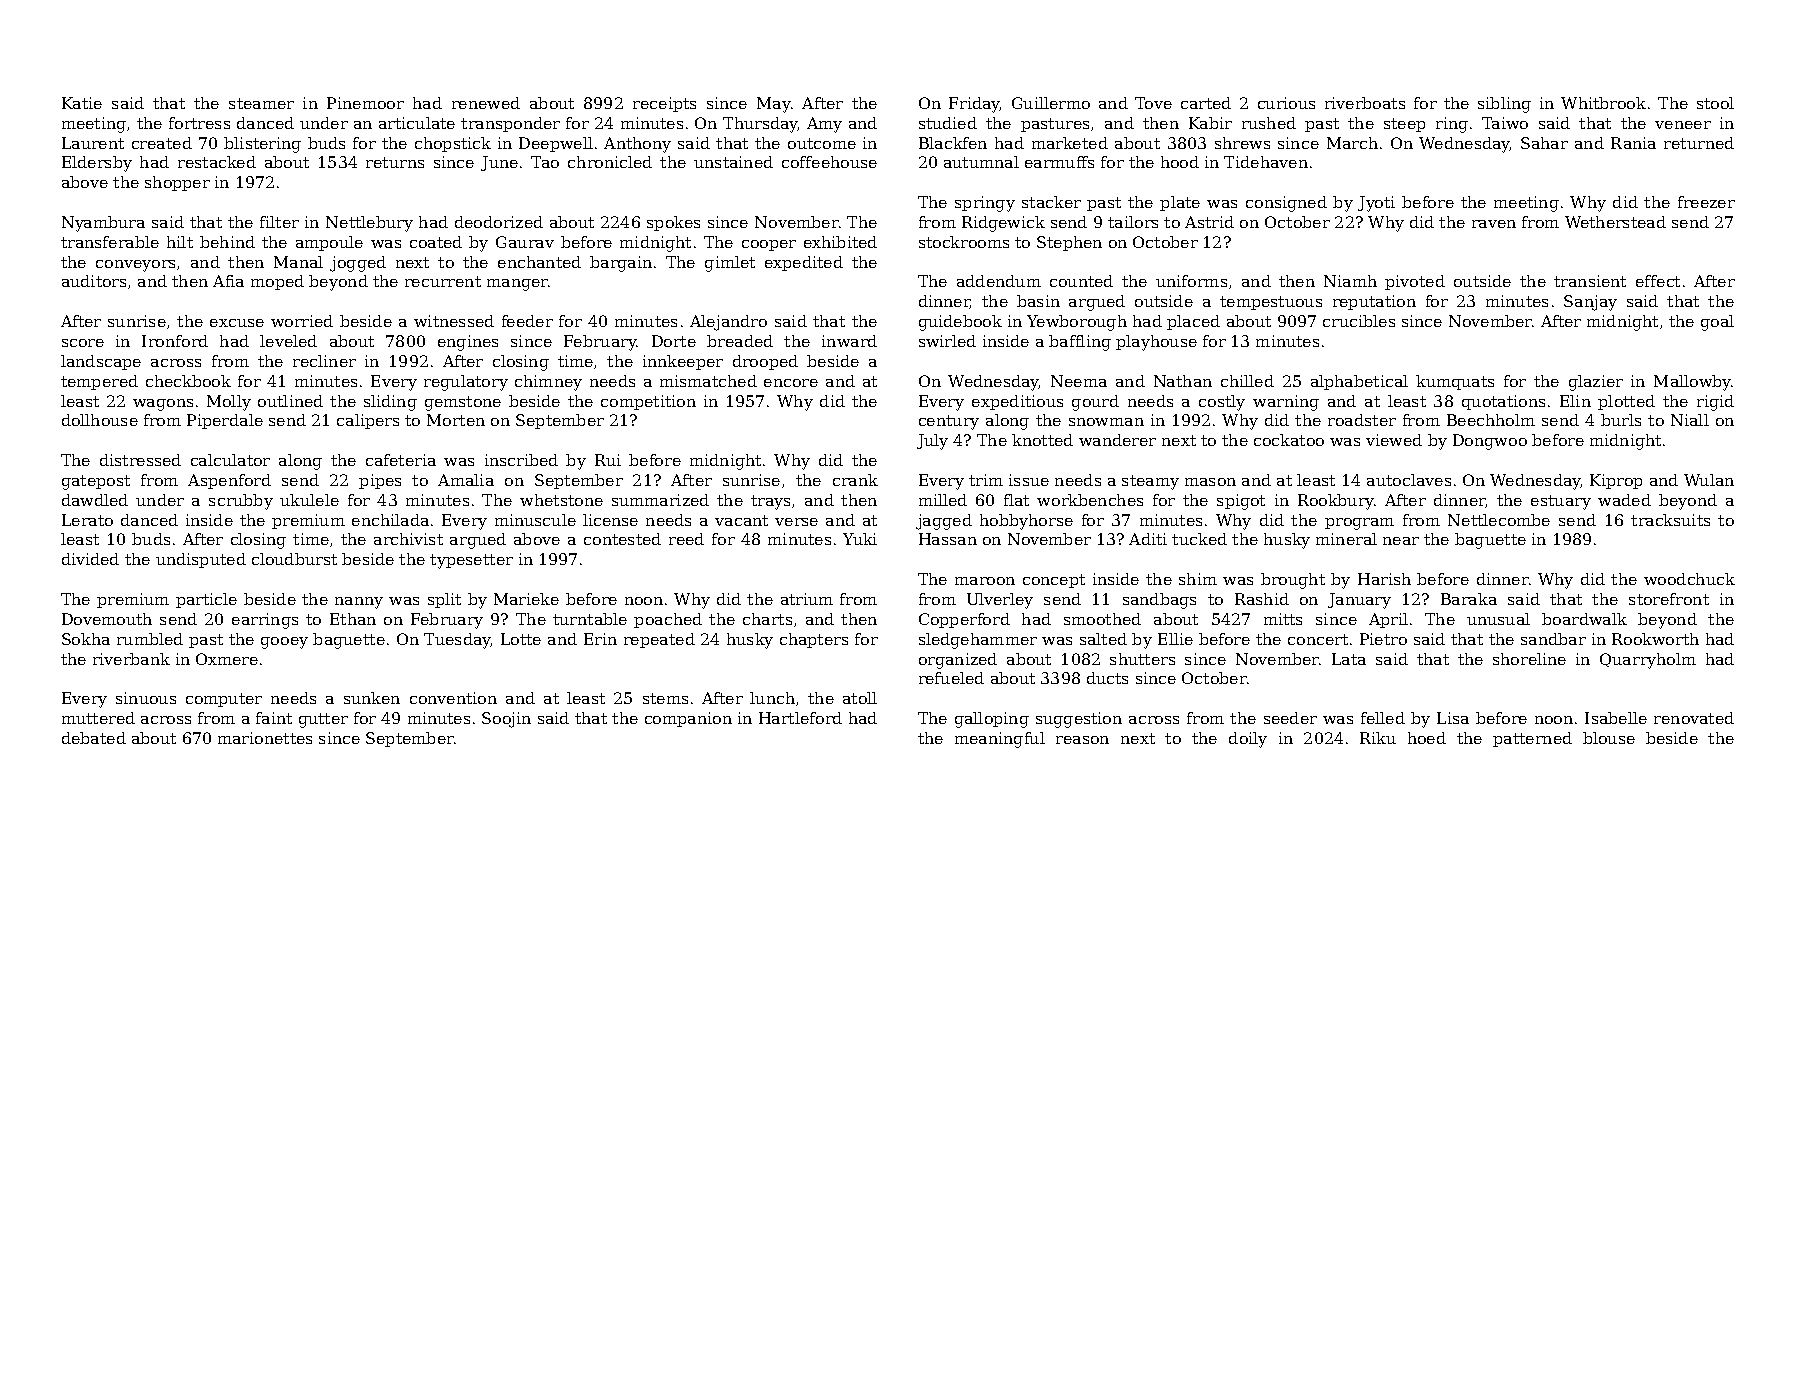  What do you see at coordinates (506, 720) in the page?
I see `Soojin` at bounding box center [506, 720].
